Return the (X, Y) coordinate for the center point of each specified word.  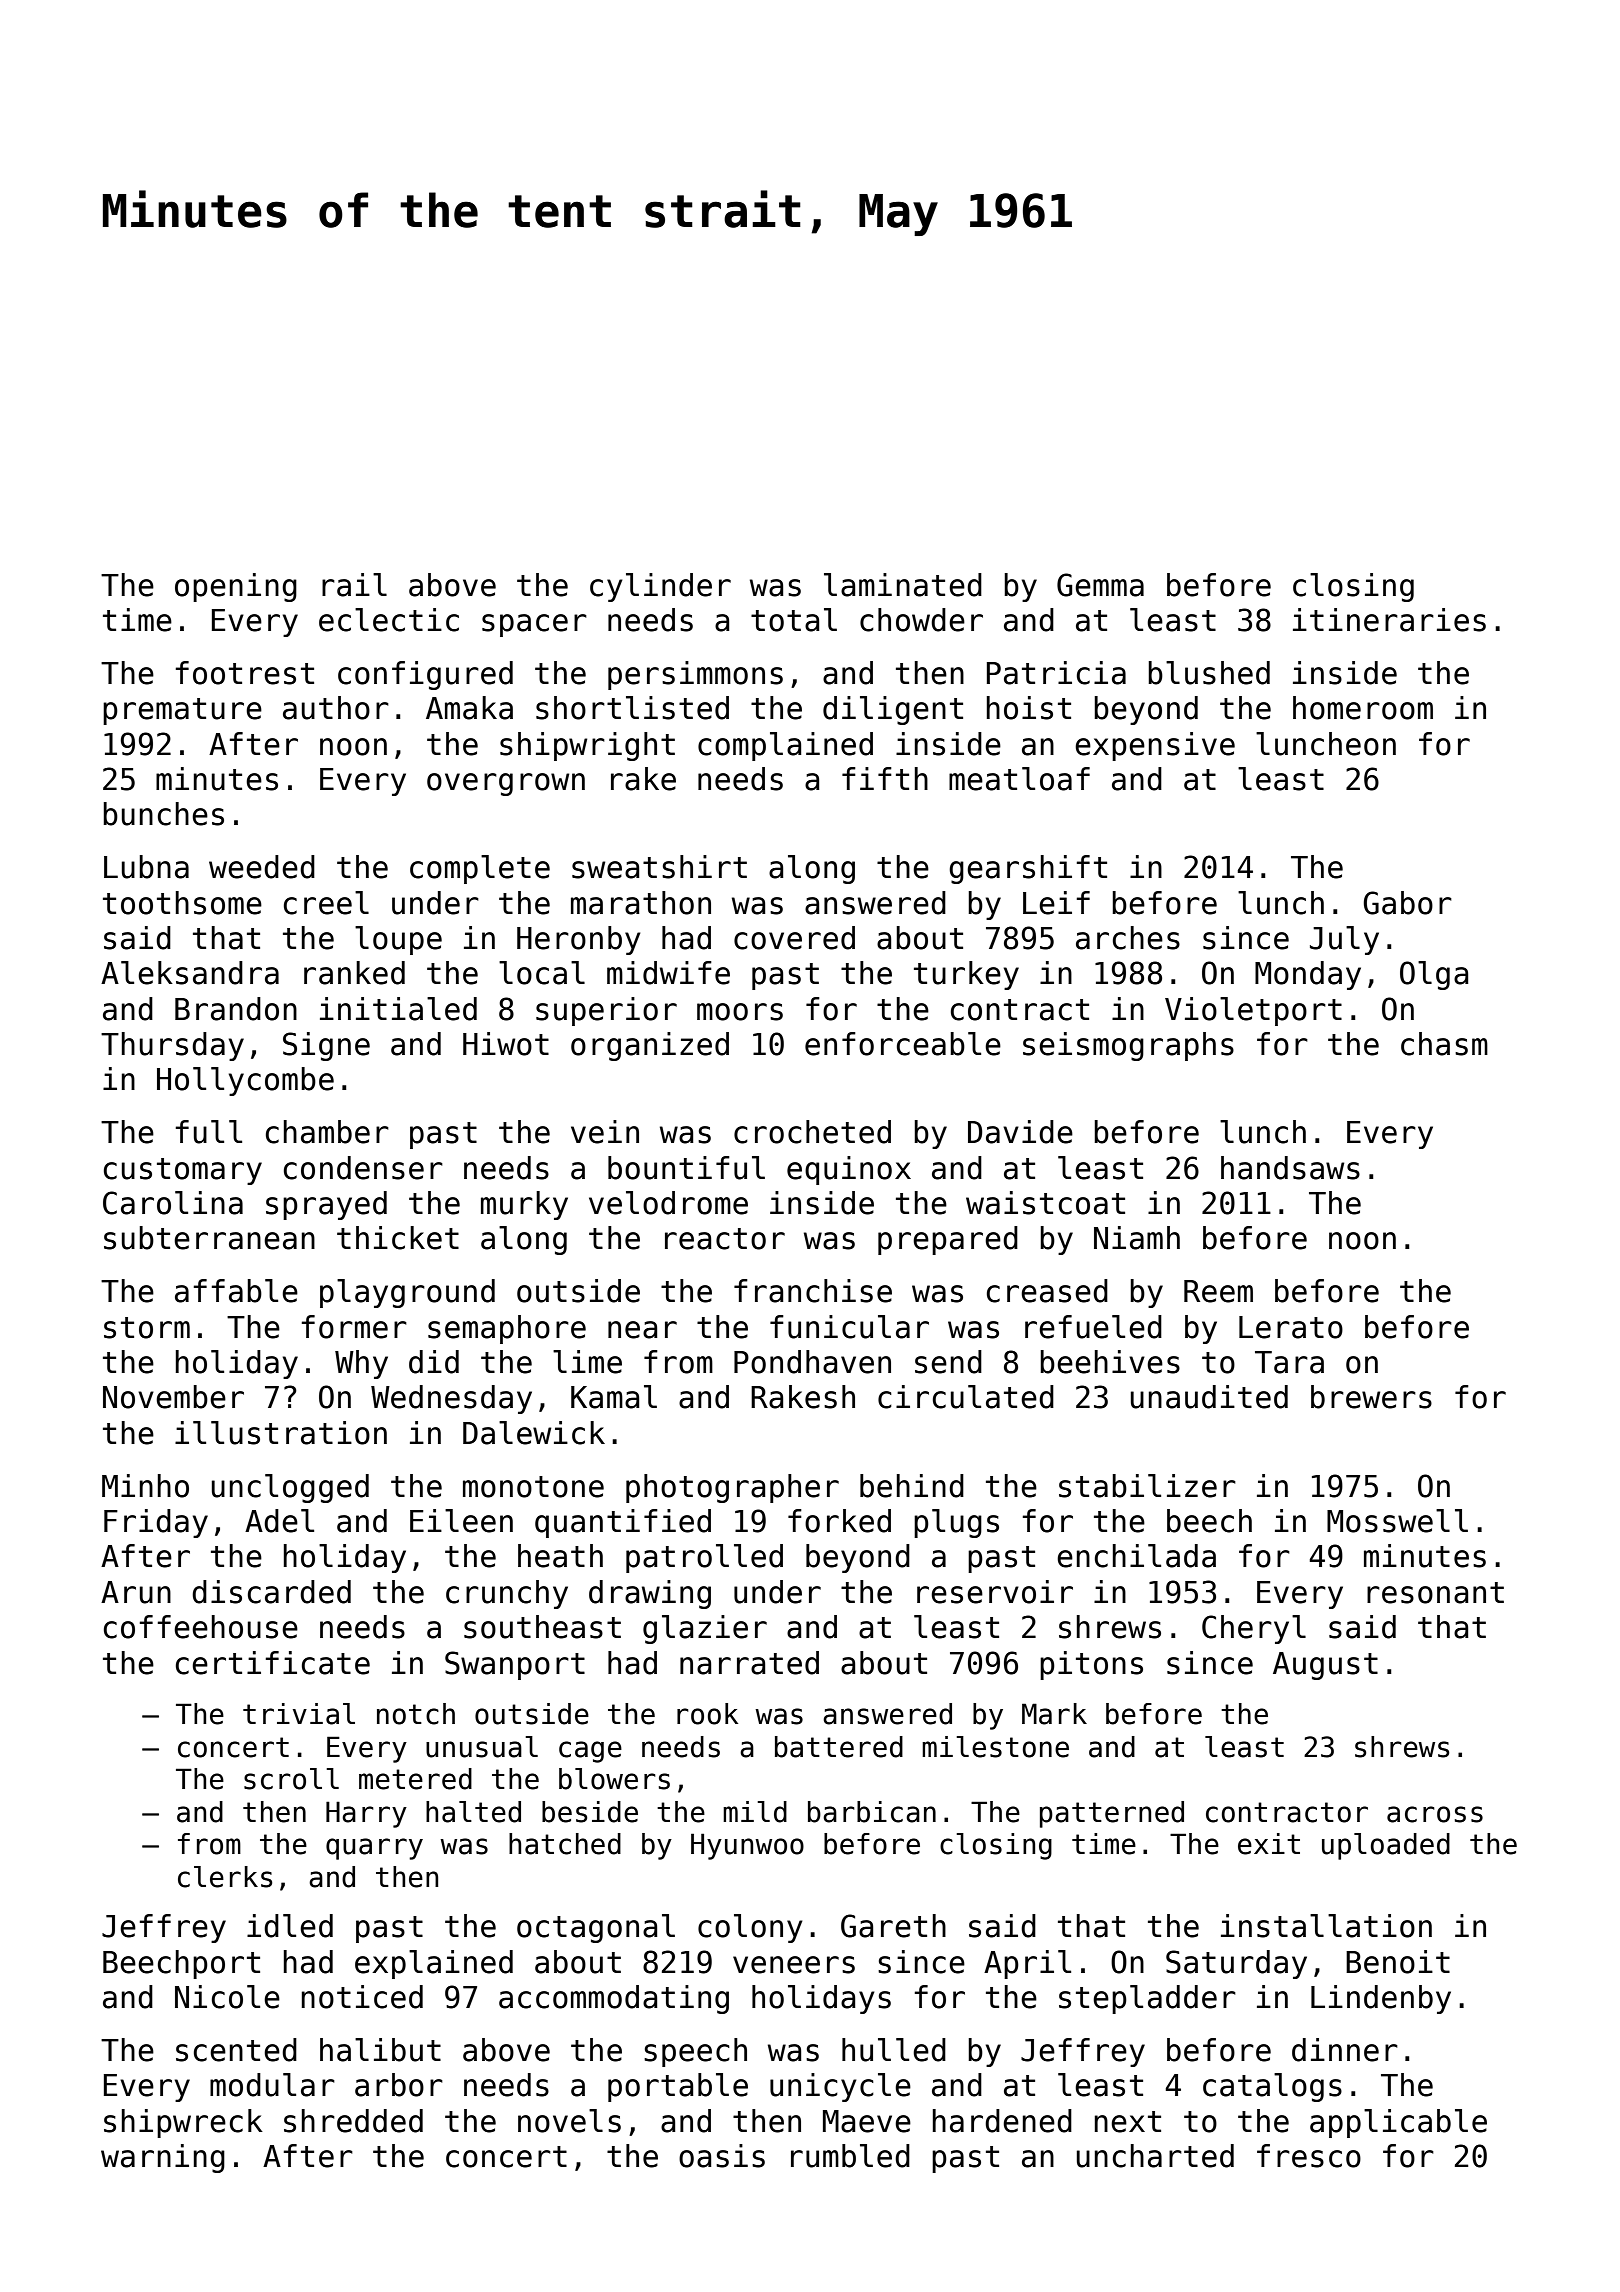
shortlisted (632, 708)
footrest (244, 673)
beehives (1110, 1362)
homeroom (1363, 708)
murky (524, 1205)
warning (163, 2158)
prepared (948, 1240)
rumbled (850, 2156)
